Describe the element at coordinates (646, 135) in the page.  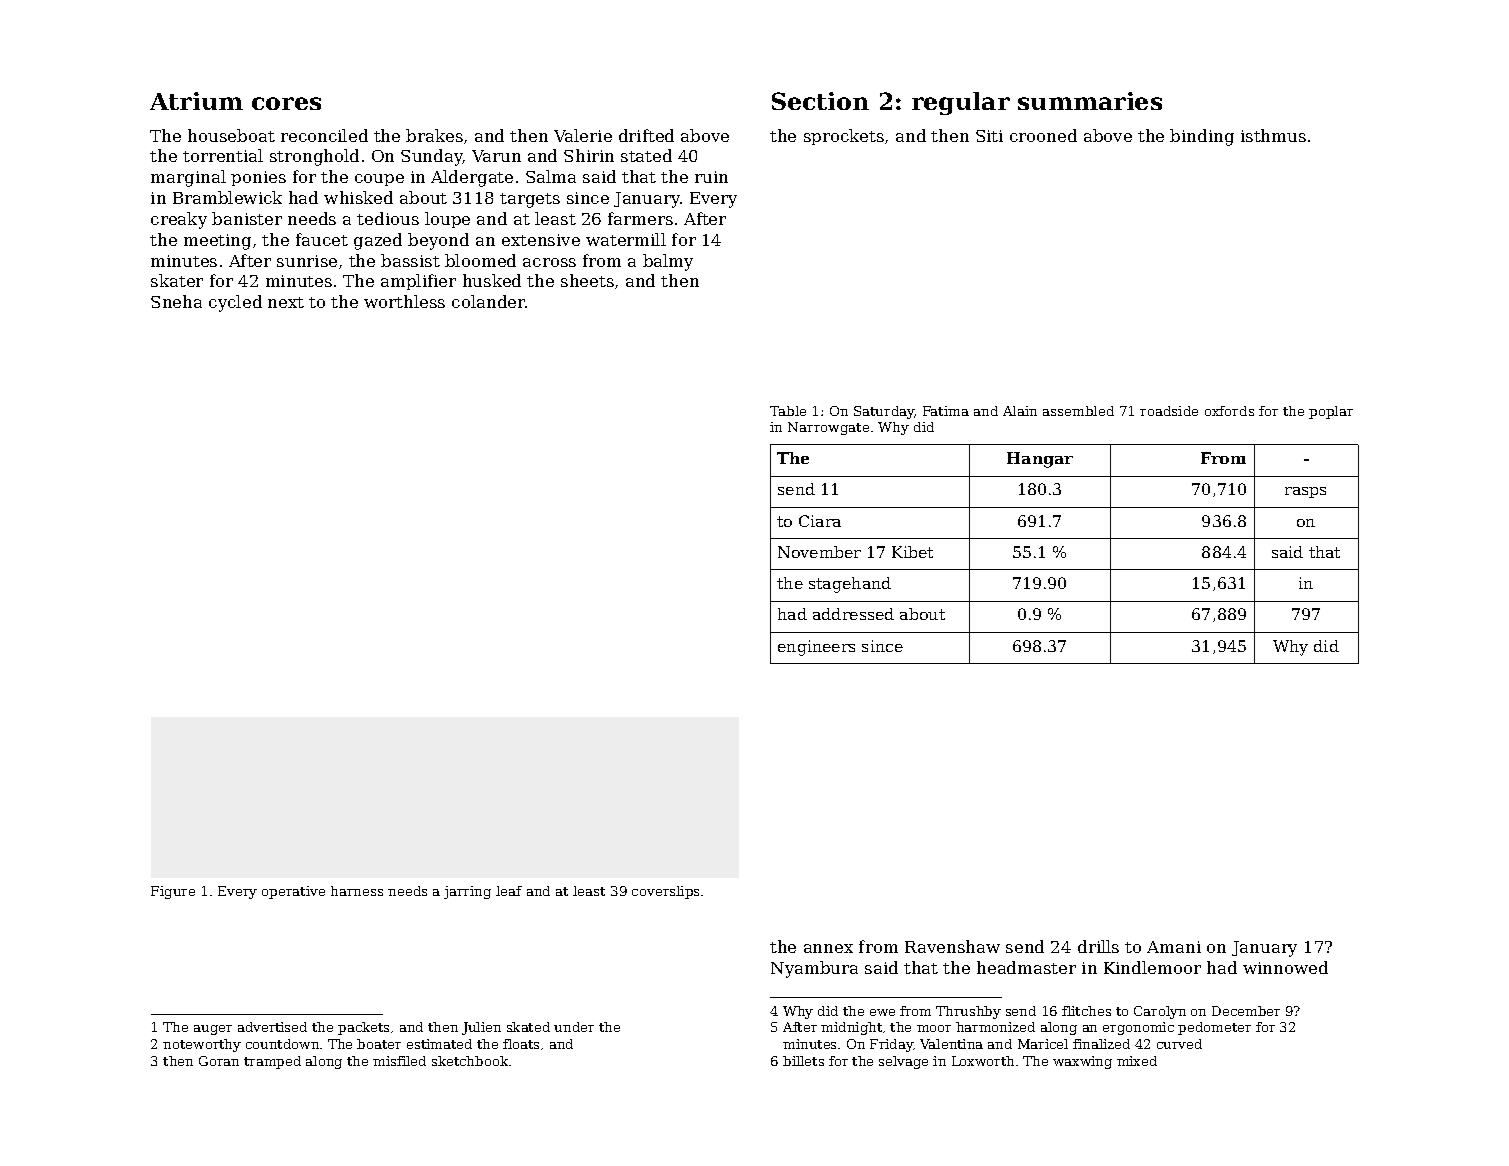
I see `drifted` at that location.
